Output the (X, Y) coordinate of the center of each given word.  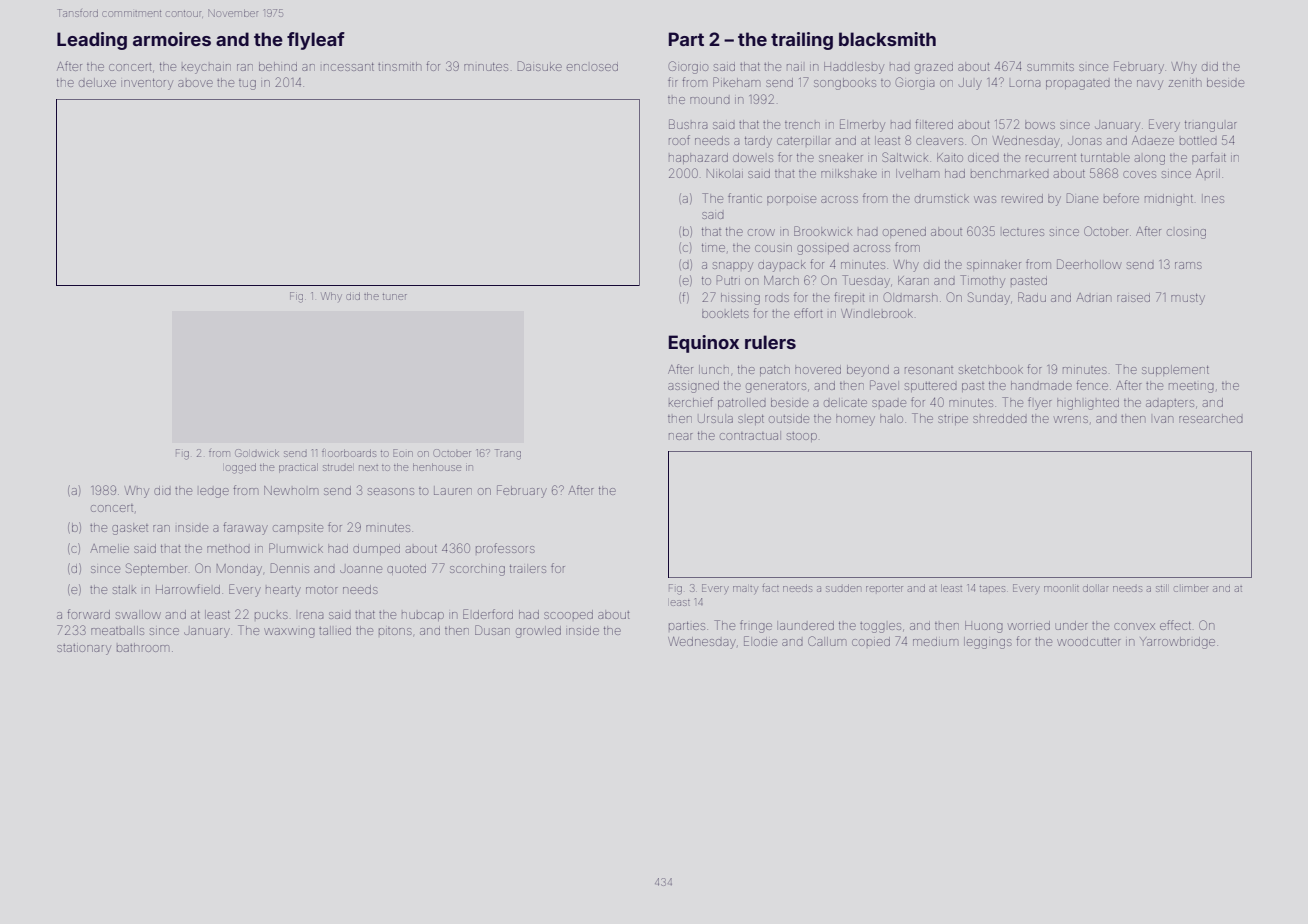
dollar (1095, 588)
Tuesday (866, 281)
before (1121, 198)
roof (679, 140)
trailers (528, 569)
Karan (913, 280)
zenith (1185, 82)
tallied (335, 630)
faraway (245, 528)
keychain (206, 69)
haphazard (698, 158)
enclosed (592, 67)
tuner (395, 297)
